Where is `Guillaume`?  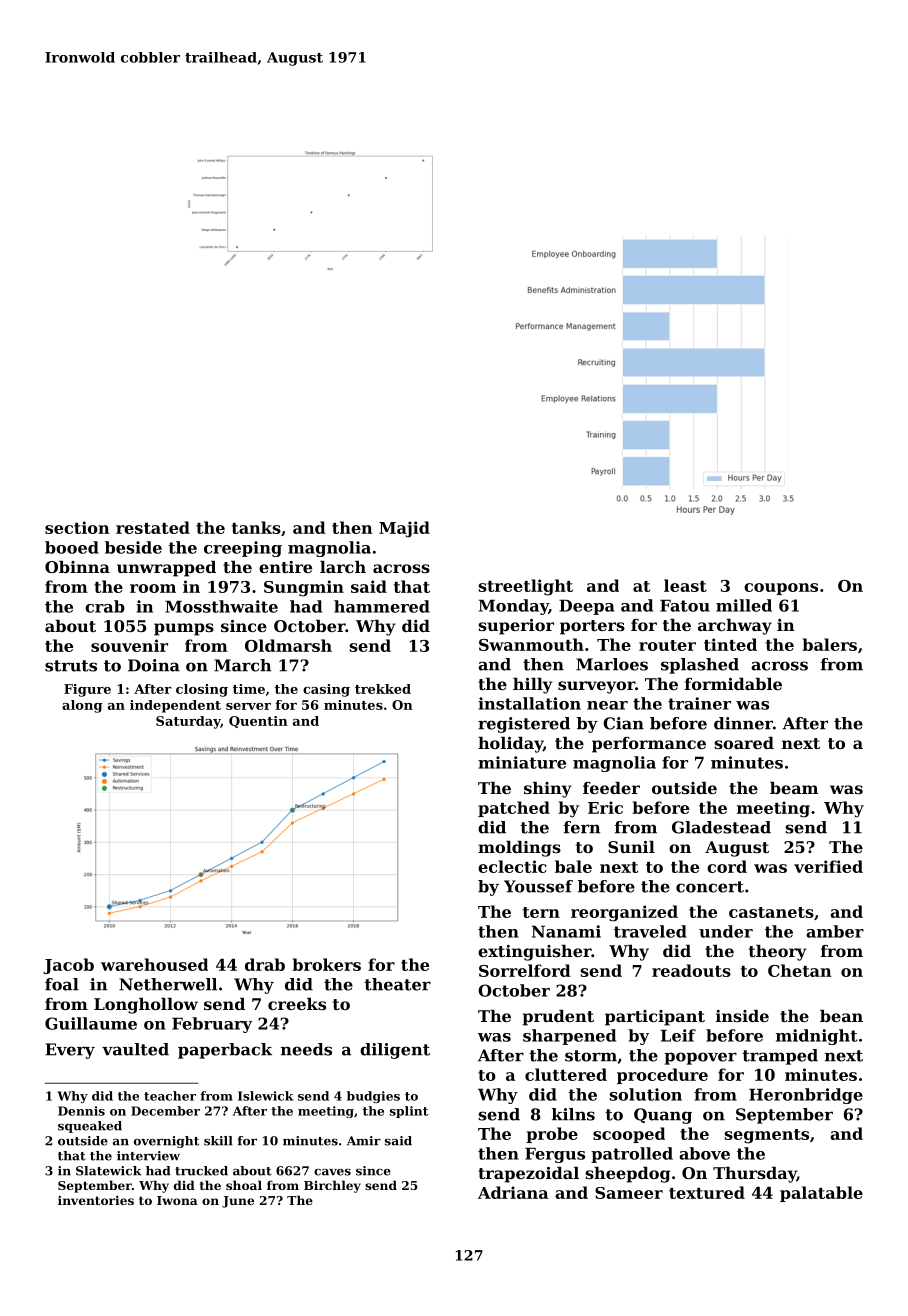
Guillaume is located at coordinates (91, 1023).
